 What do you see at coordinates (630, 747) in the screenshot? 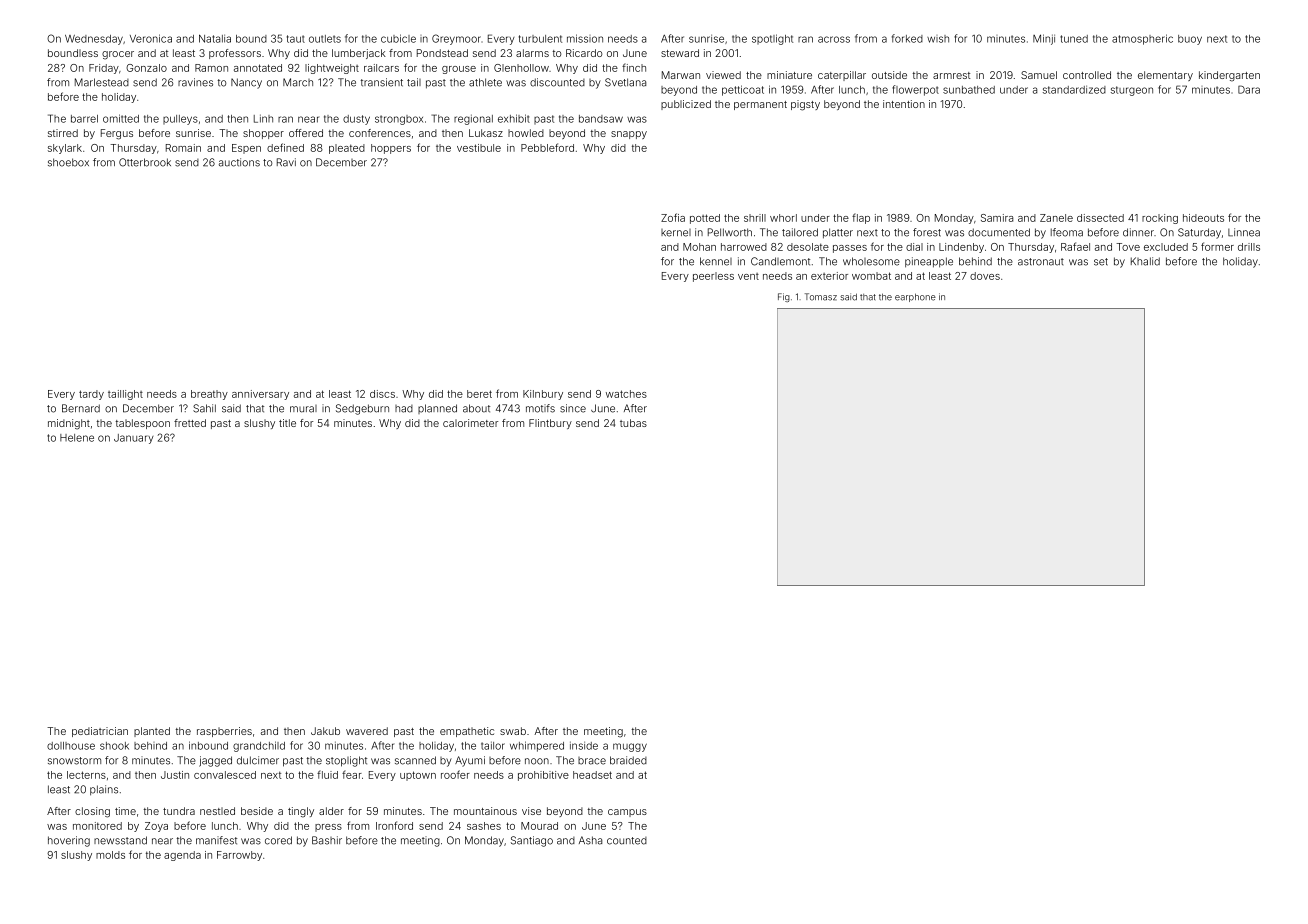
I see `muggy` at bounding box center [630, 747].
